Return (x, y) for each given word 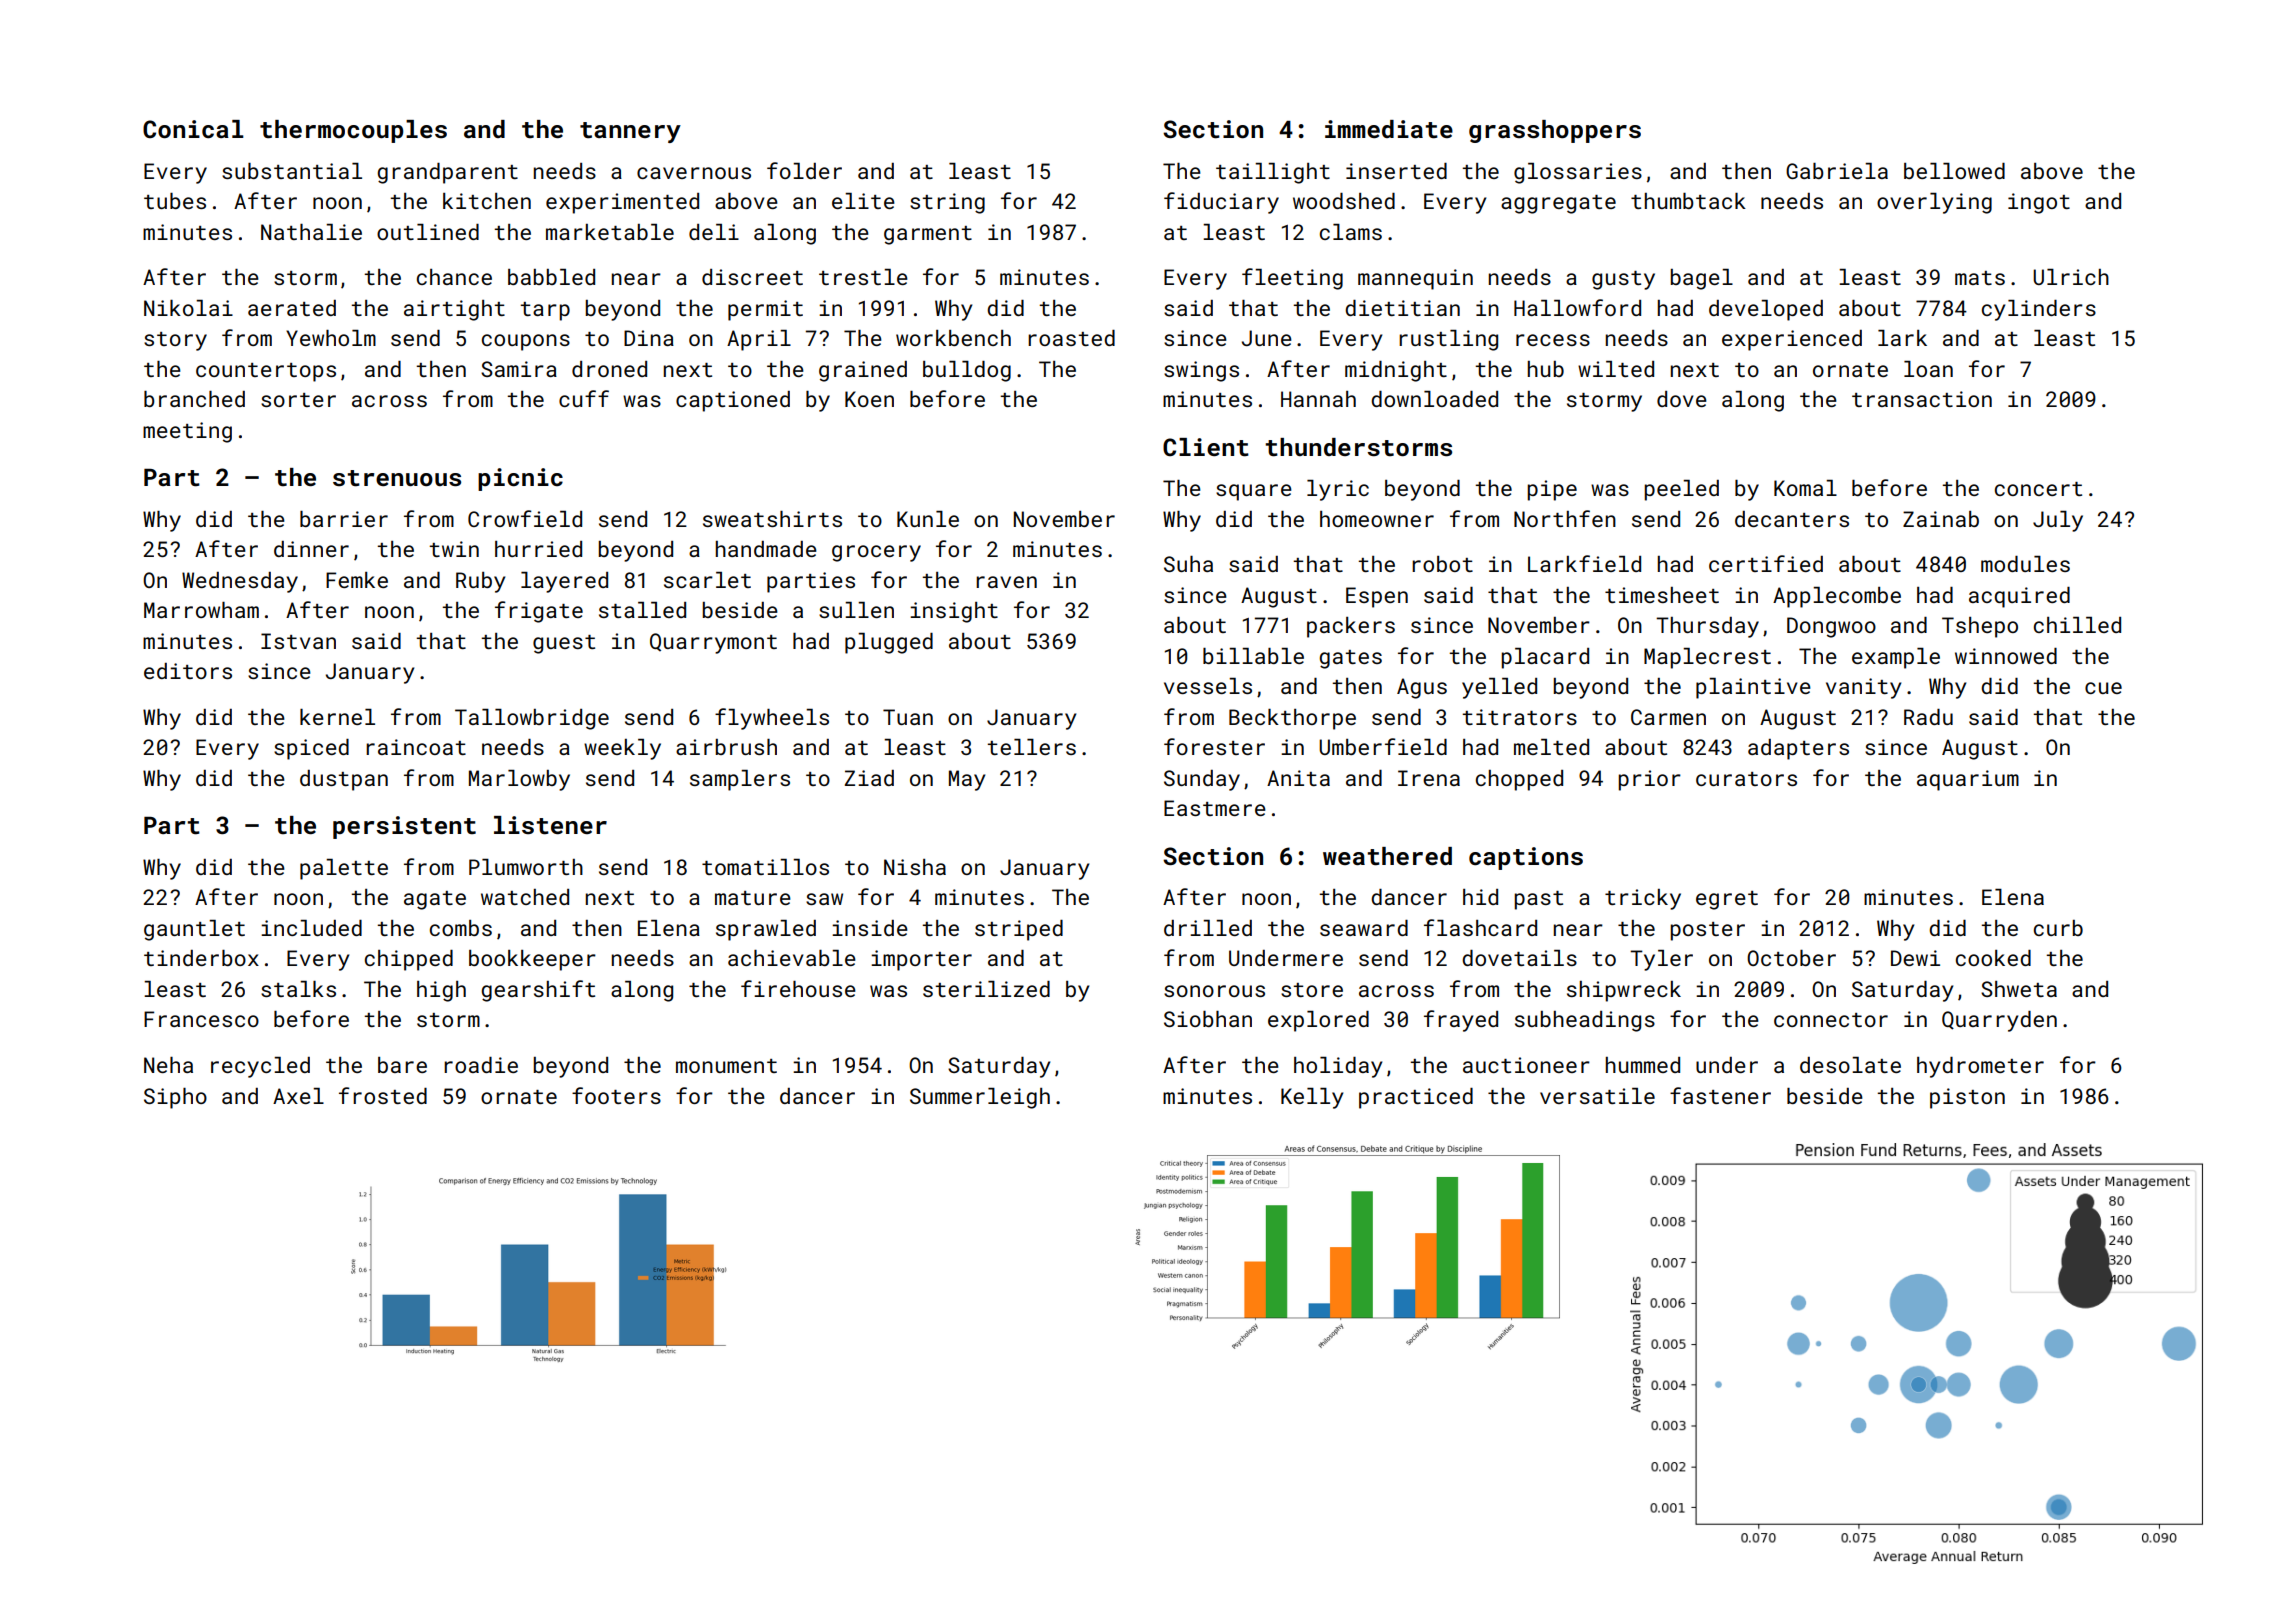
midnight (1396, 371)
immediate (1389, 129)
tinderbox (201, 958)
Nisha (915, 867)
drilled (1208, 928)
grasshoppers (1555, 131)
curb (2058, 928)
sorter (298, 400)
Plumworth (526, 867)
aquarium (1968, 780)
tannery (630, 132)
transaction (1922, 399)
